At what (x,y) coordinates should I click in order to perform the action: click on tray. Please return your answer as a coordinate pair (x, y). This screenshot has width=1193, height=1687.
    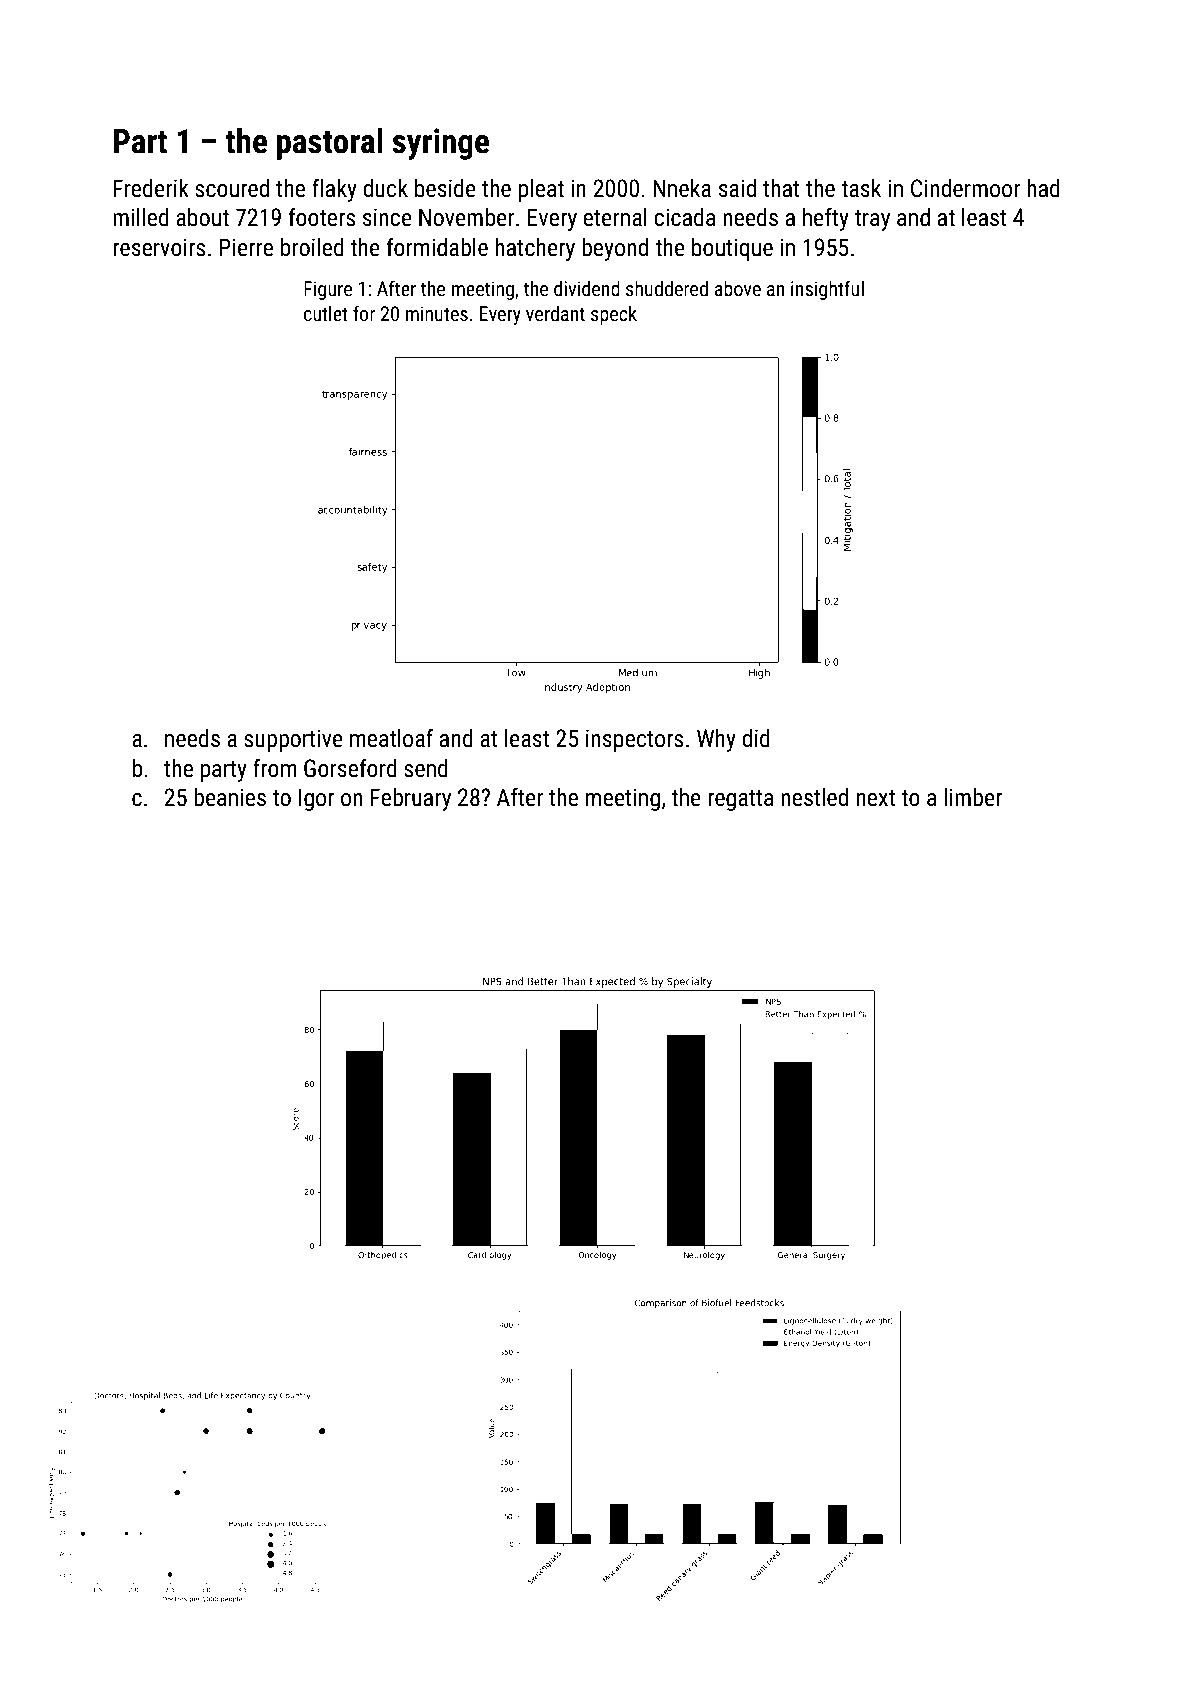
    Looking at the image, I should click on (872, 220).
